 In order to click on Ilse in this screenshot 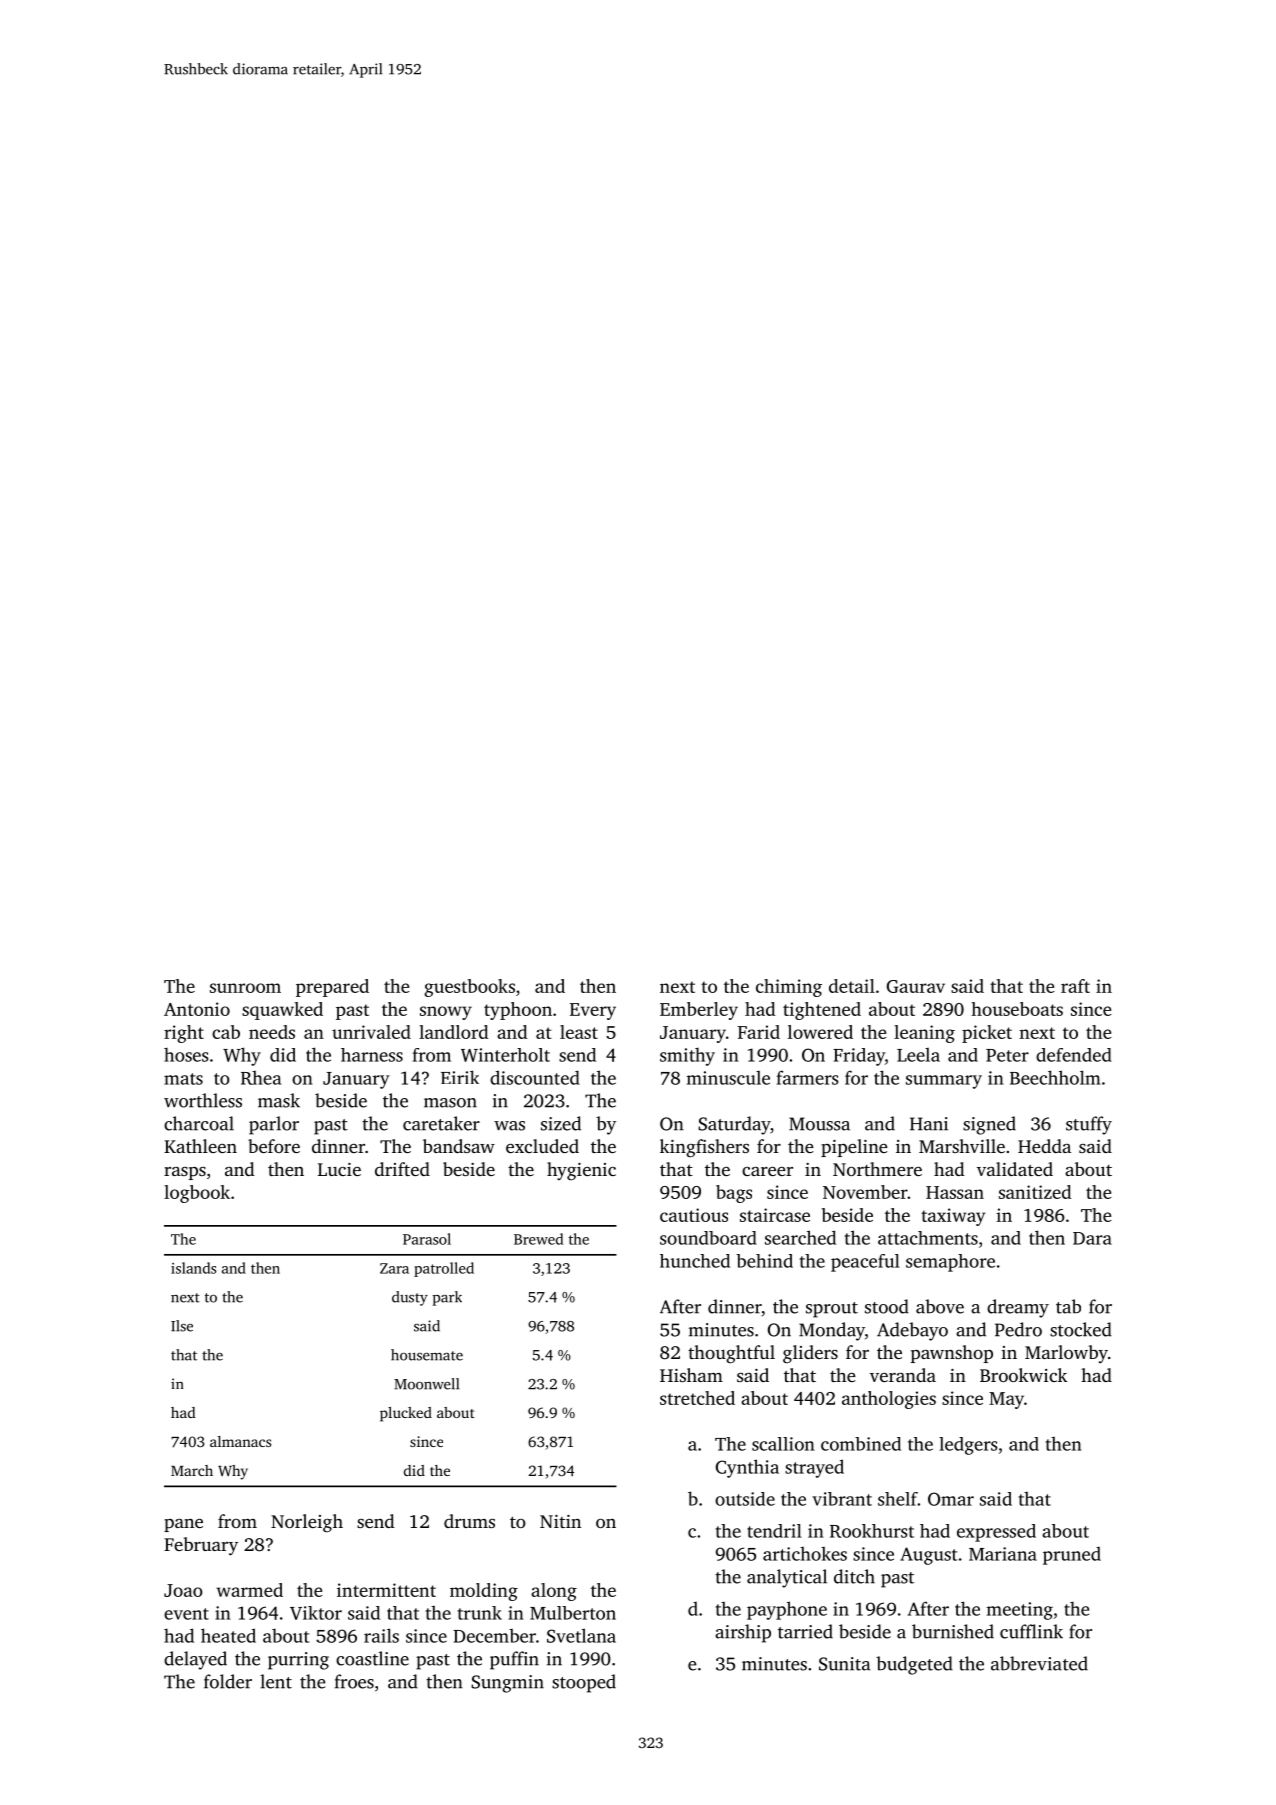, I will do `click(182, 1326)`.
